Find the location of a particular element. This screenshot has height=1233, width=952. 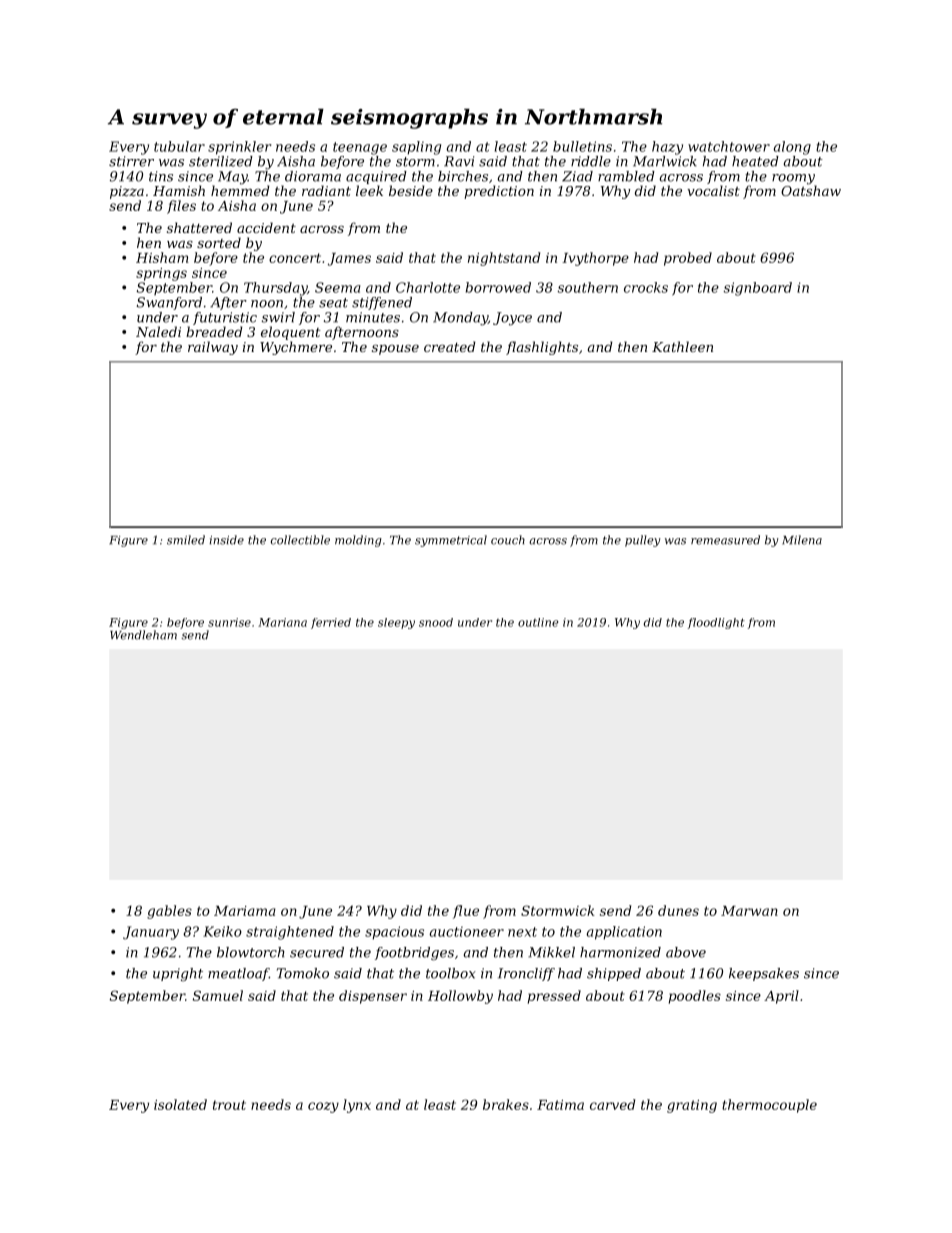

stirrer is located at coordinates (131, 161).
